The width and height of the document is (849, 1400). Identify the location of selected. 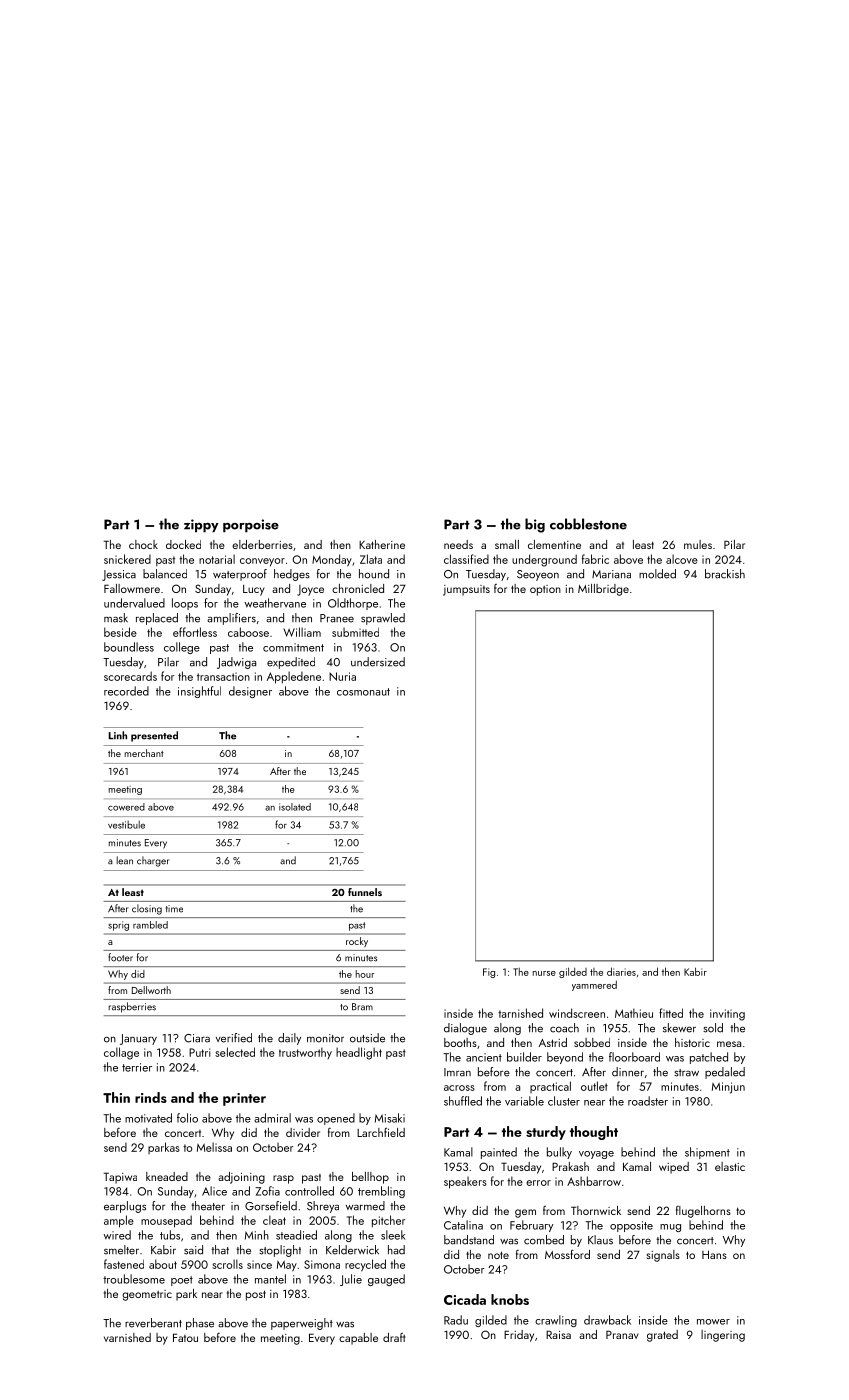
(235, 1052).
